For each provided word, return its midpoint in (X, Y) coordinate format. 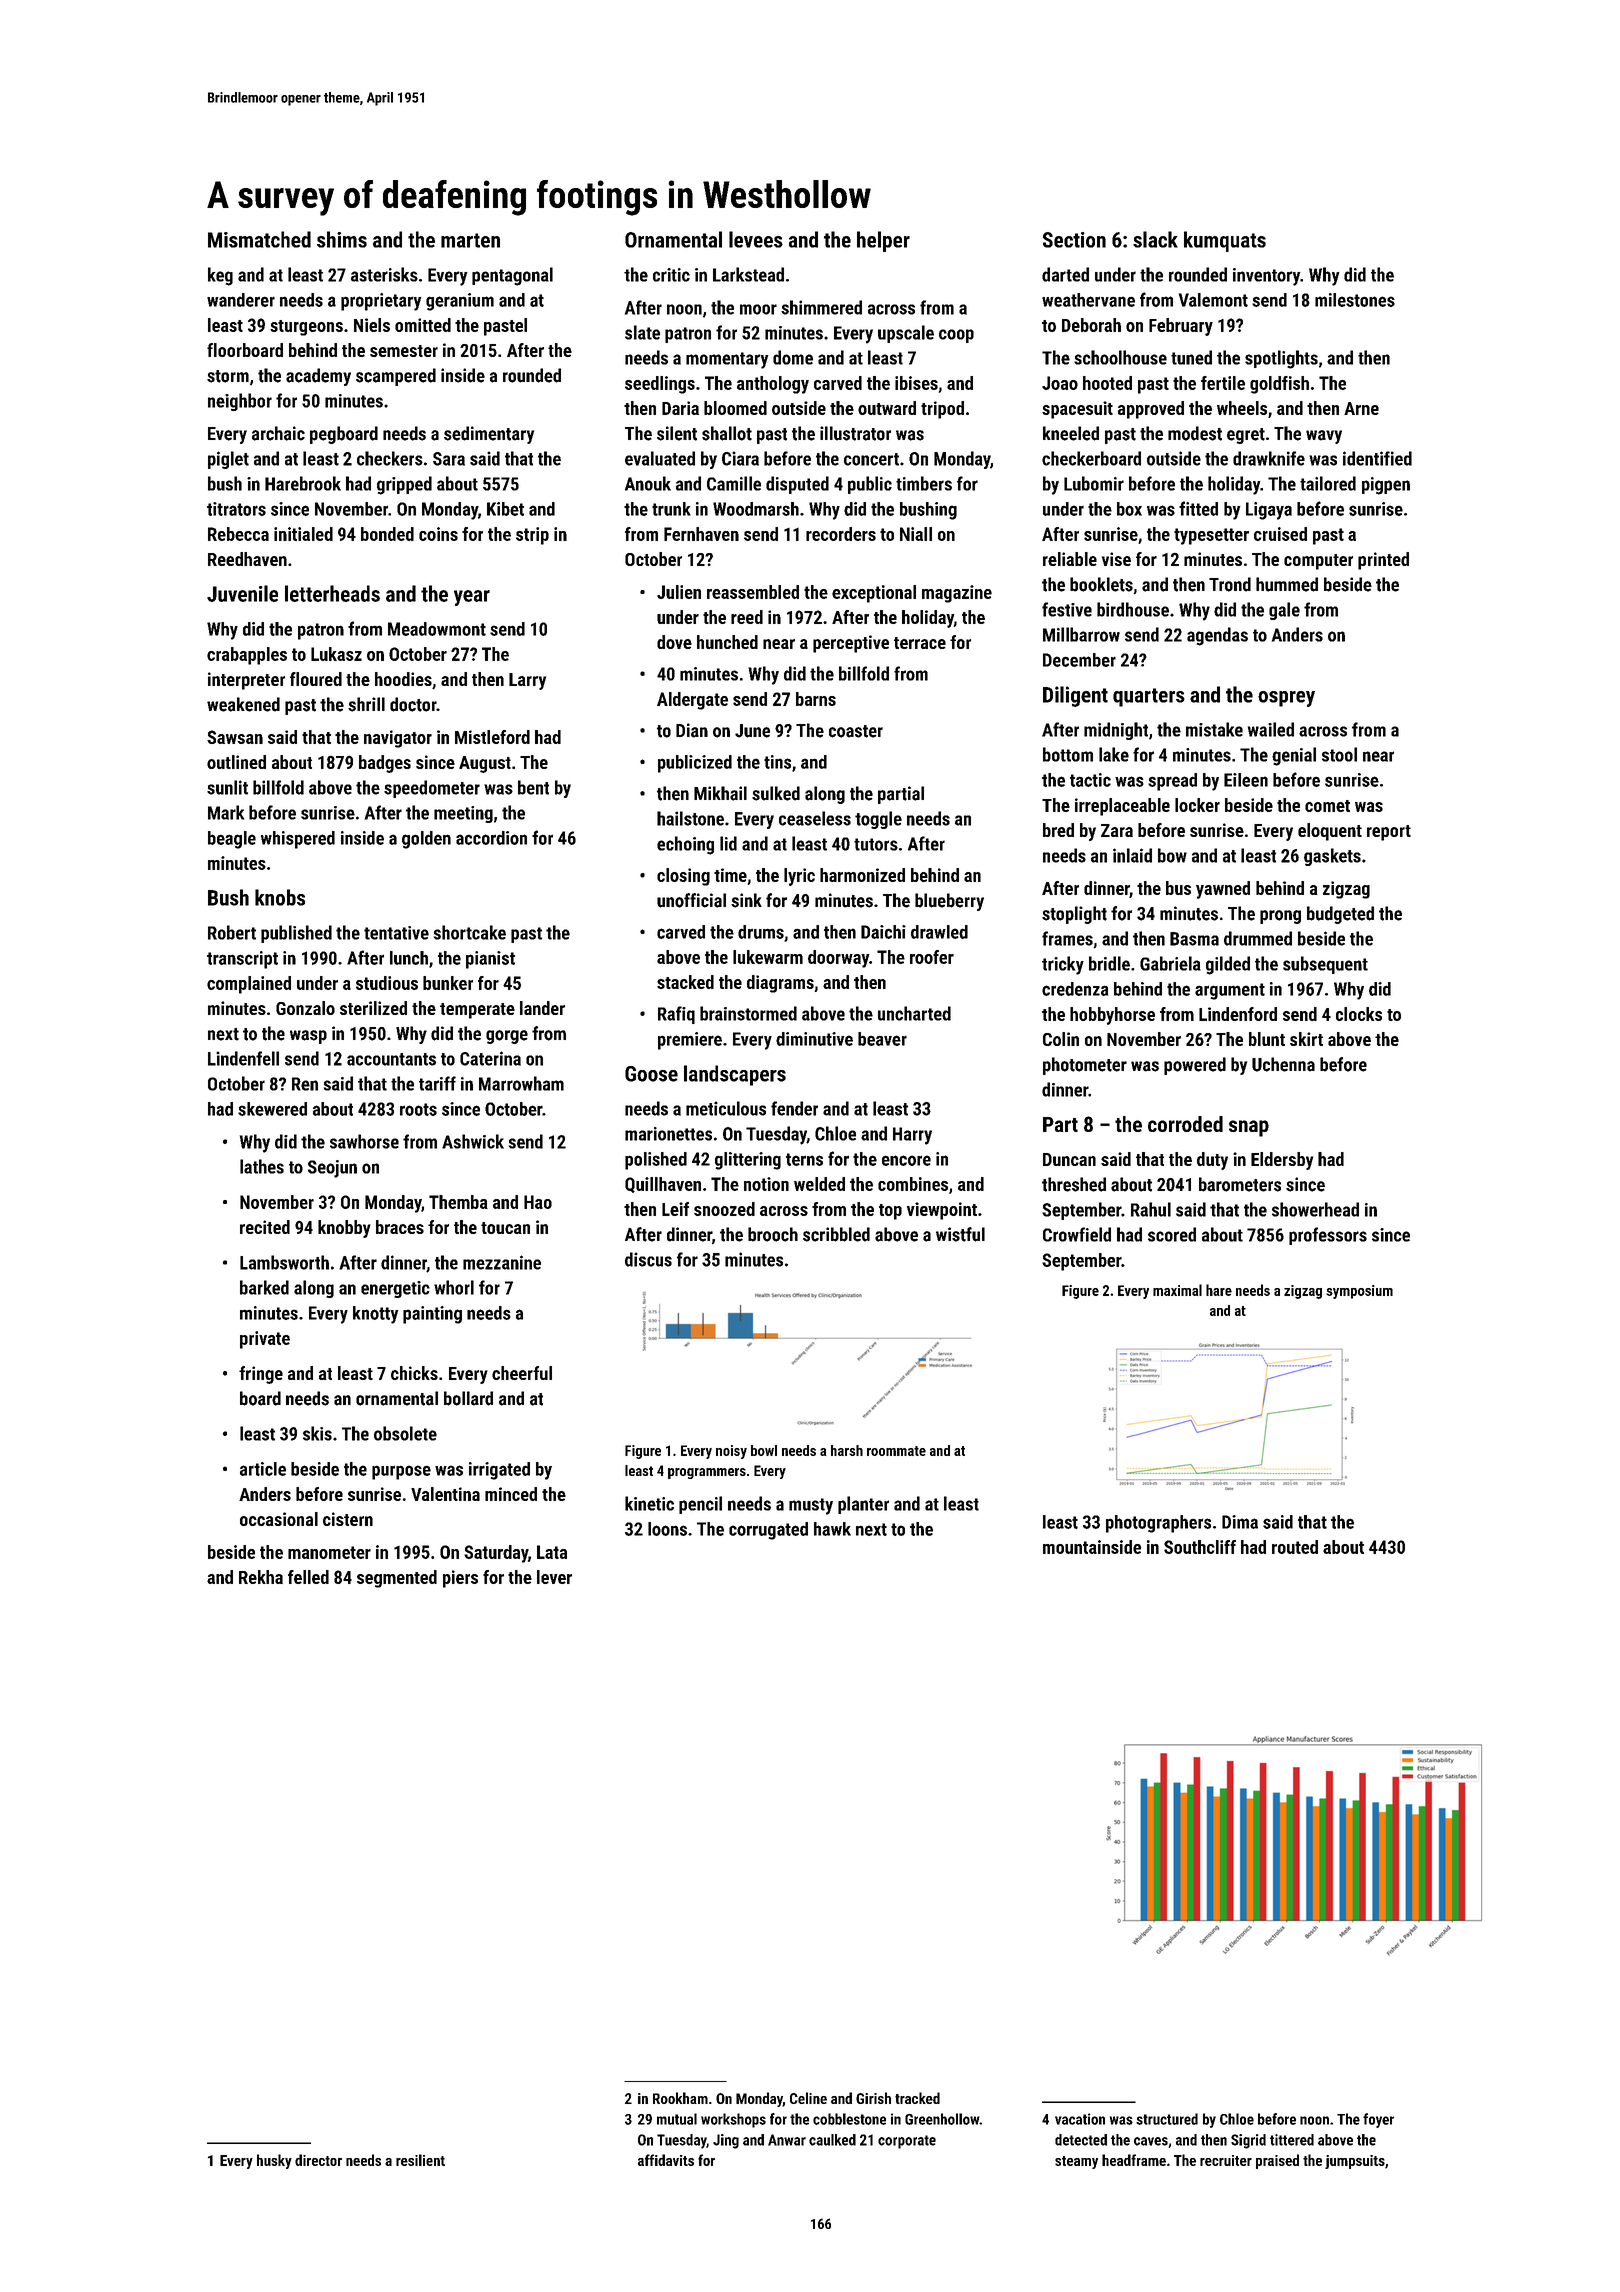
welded (819, 1184)
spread (1172, 782)
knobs (280, 897)
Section (1074, 240)
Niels (372, 325)
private (265, 1340)
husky (274, 2161)
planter (863, 1505)
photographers (1158, 1524)
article (263, 1469)
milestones (1355, 300)
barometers (1240, 1184)
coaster (856, 731)
